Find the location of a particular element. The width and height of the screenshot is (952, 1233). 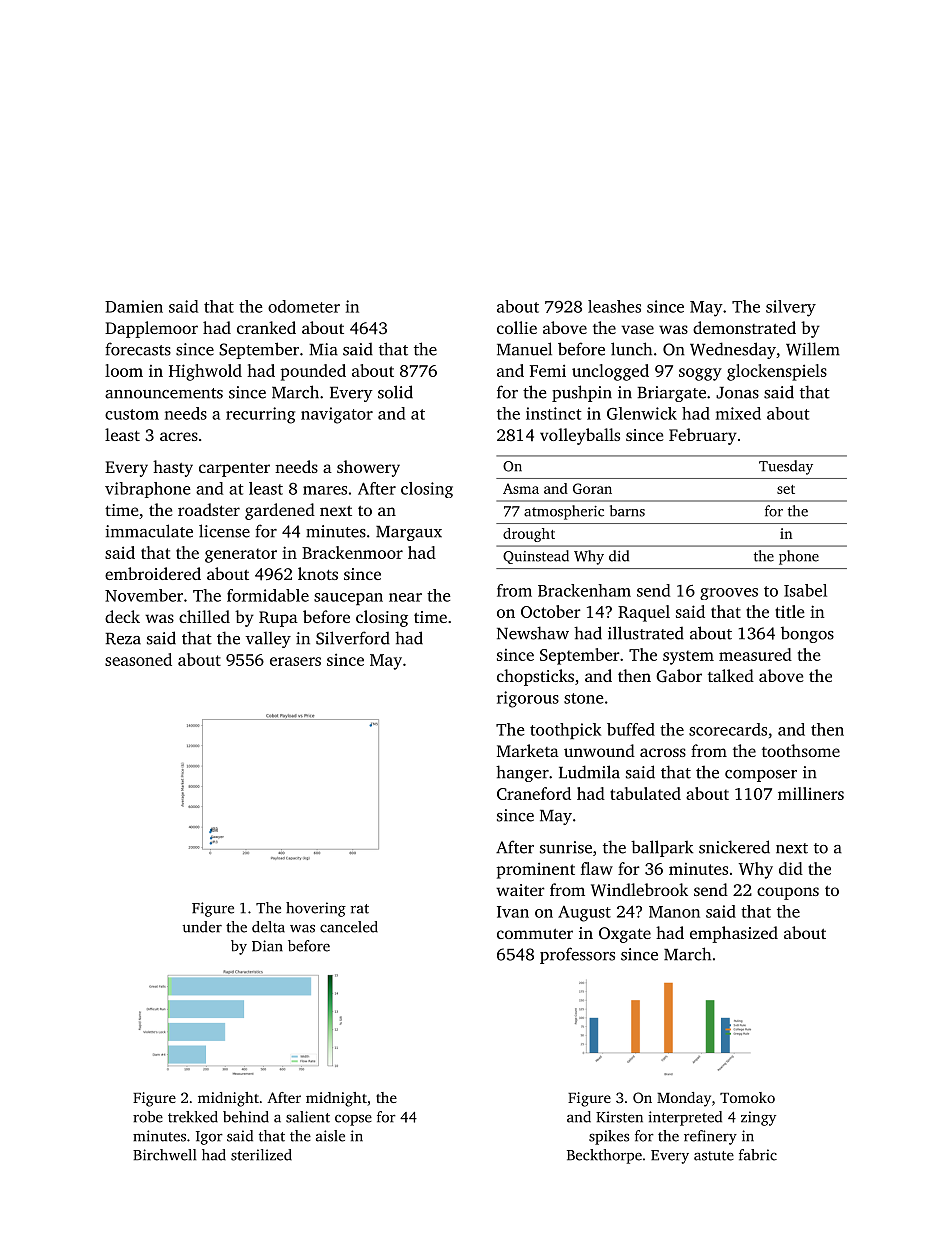

odometer is located at coordinates (304, 306).
